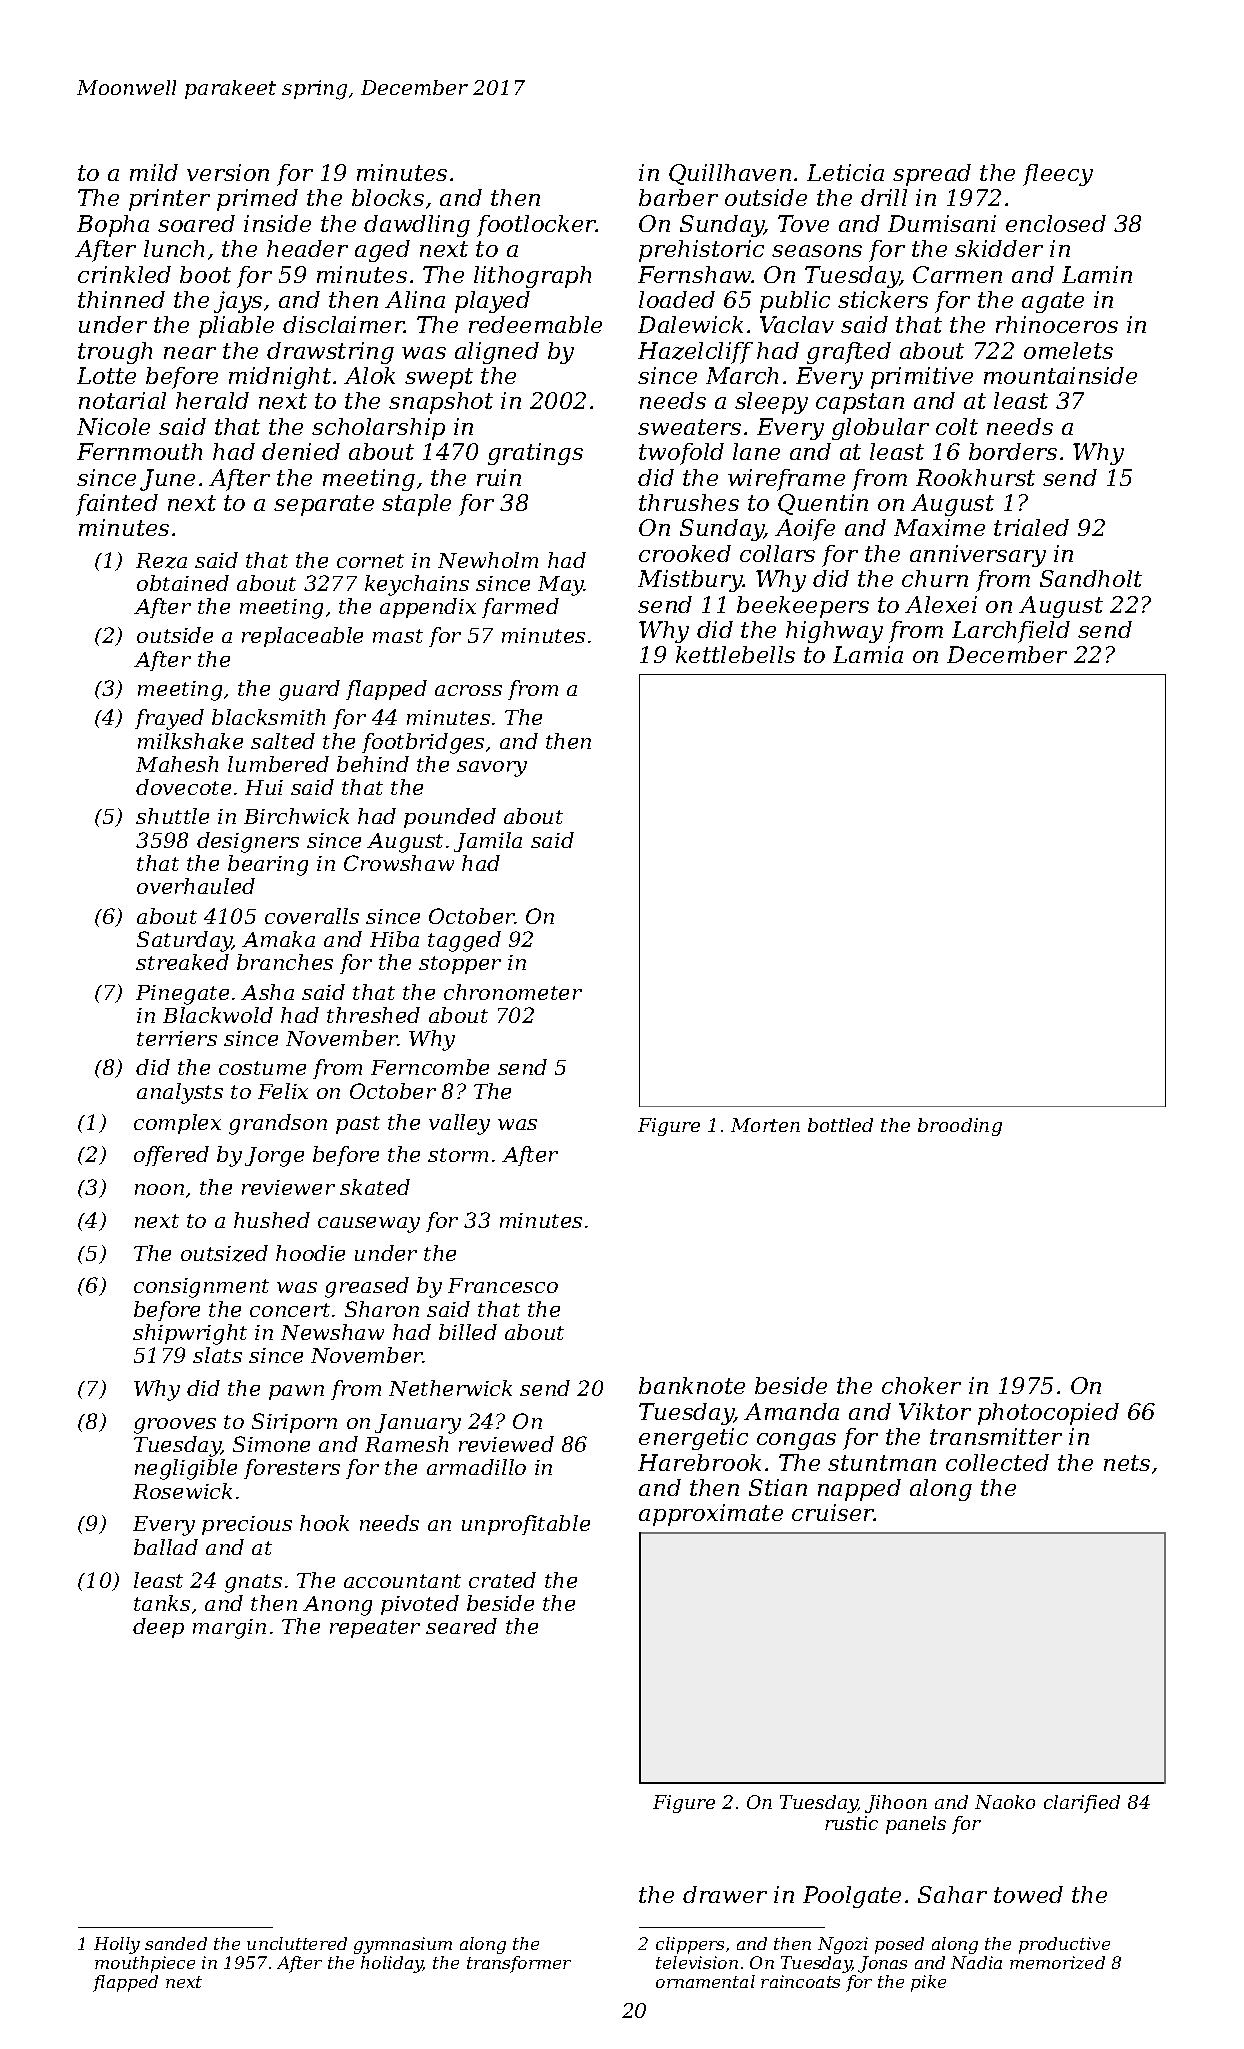 The height and width of the screenshot is (2049, 1244). Describe the element at coordinates (705, 1981) in the screenshot. I see `ornamental` at that location.
